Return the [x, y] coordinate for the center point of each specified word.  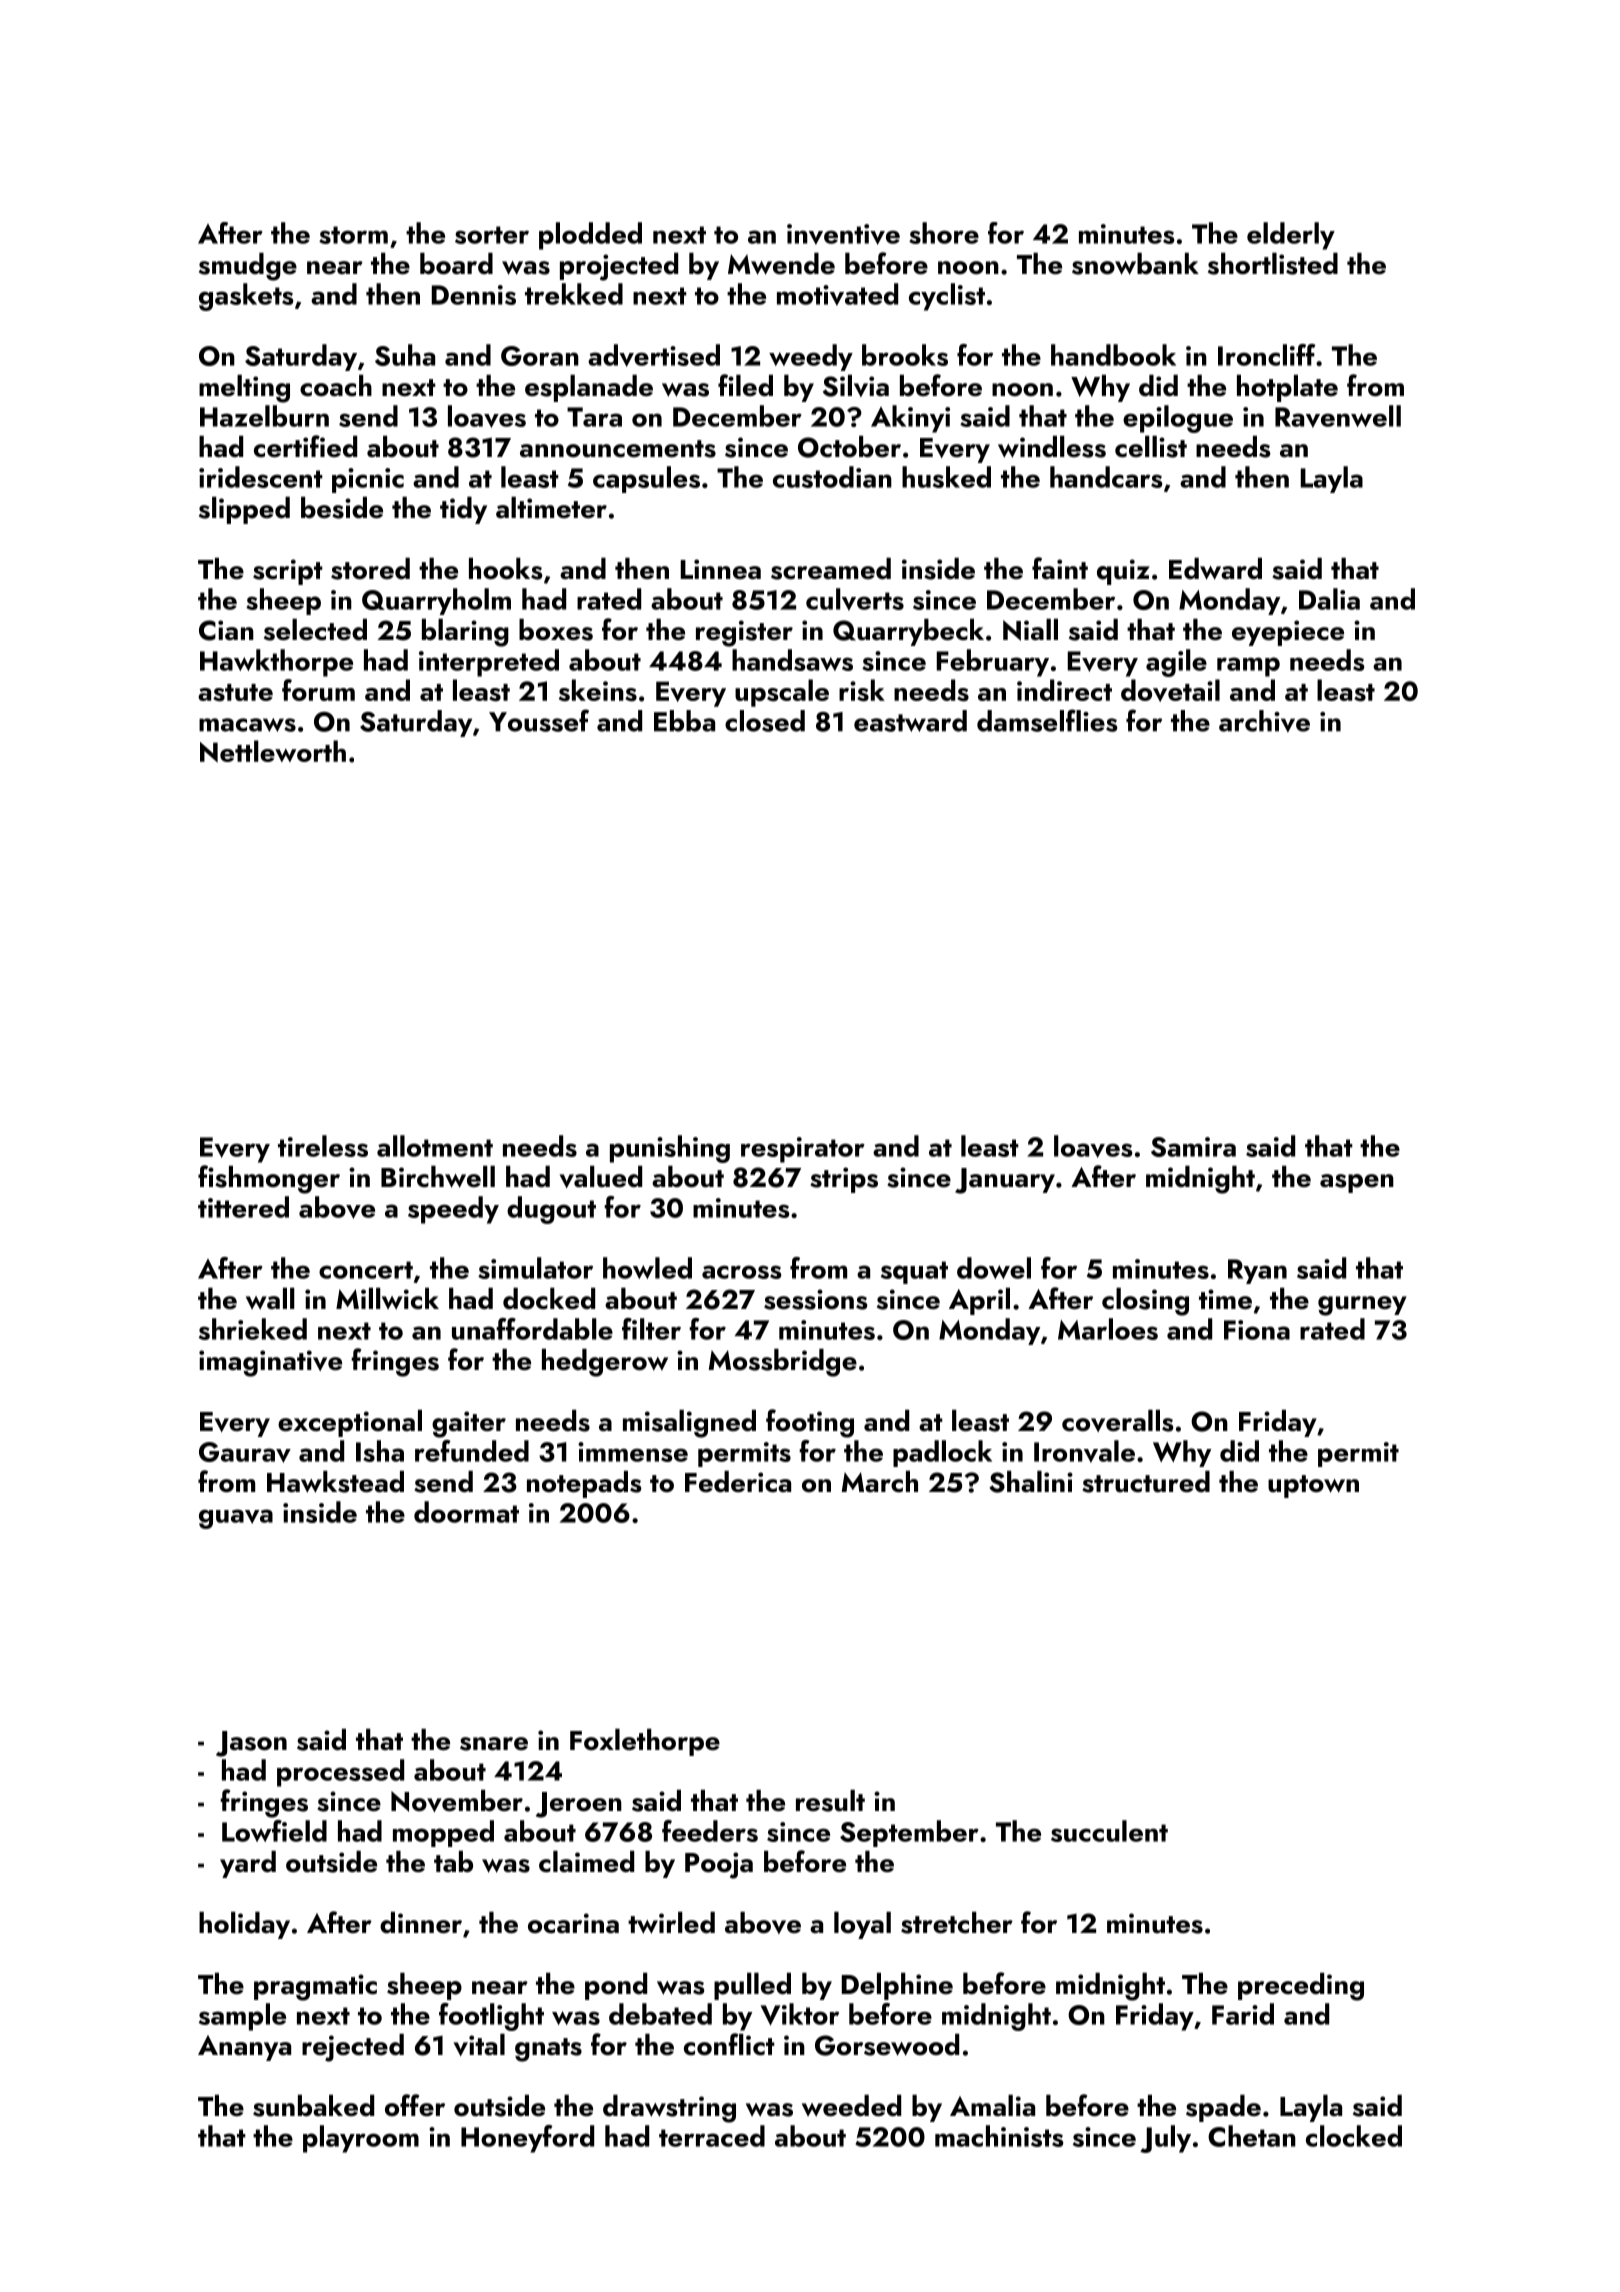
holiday [244, 1925]
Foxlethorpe [645, 1742]
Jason [251, 1744]
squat [914, 1272]
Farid [1243, 2014]
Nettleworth [273, 751]
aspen [1357, 1183]
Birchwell [438, 1177]
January [1005, 1181]
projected [619, 267]
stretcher [957, 1923]
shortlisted [1273, 264]
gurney [1362, 1306]
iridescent [261, 477]
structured [1146, 1482]
